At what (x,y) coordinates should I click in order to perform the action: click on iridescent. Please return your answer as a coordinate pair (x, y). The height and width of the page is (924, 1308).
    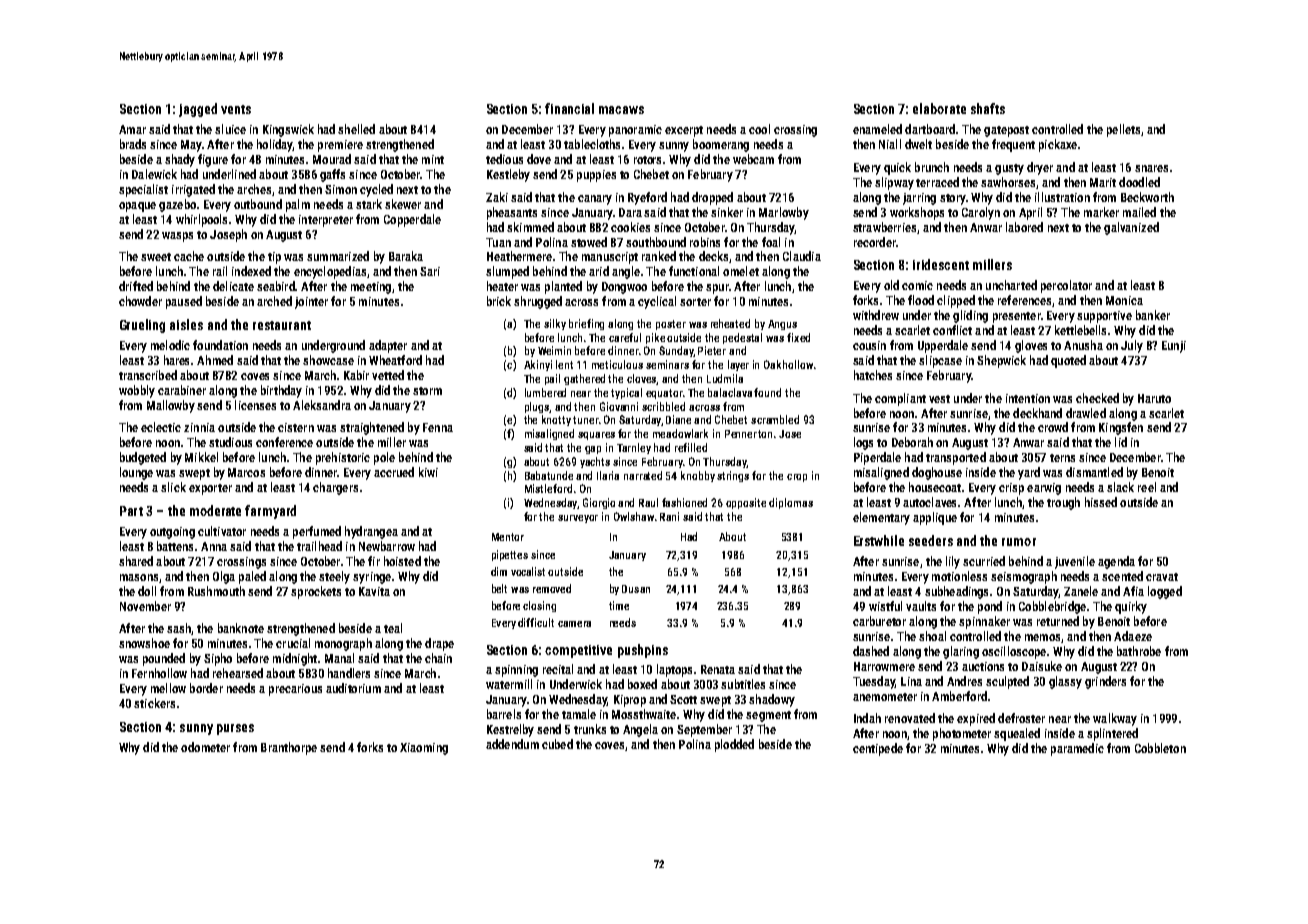
    Looking at the image, I should click on (941, 264).
